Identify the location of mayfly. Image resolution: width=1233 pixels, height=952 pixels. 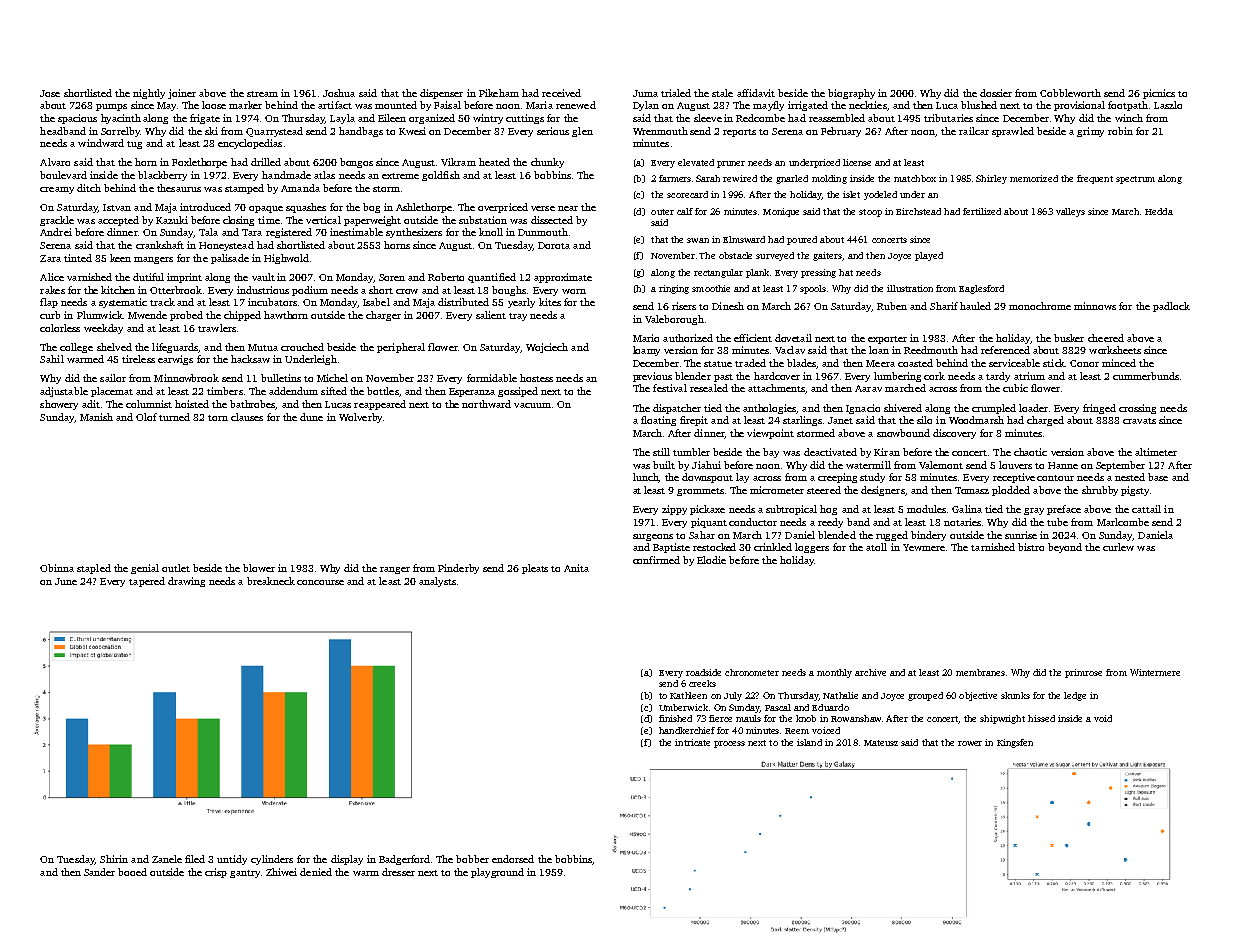
(768, 106).
